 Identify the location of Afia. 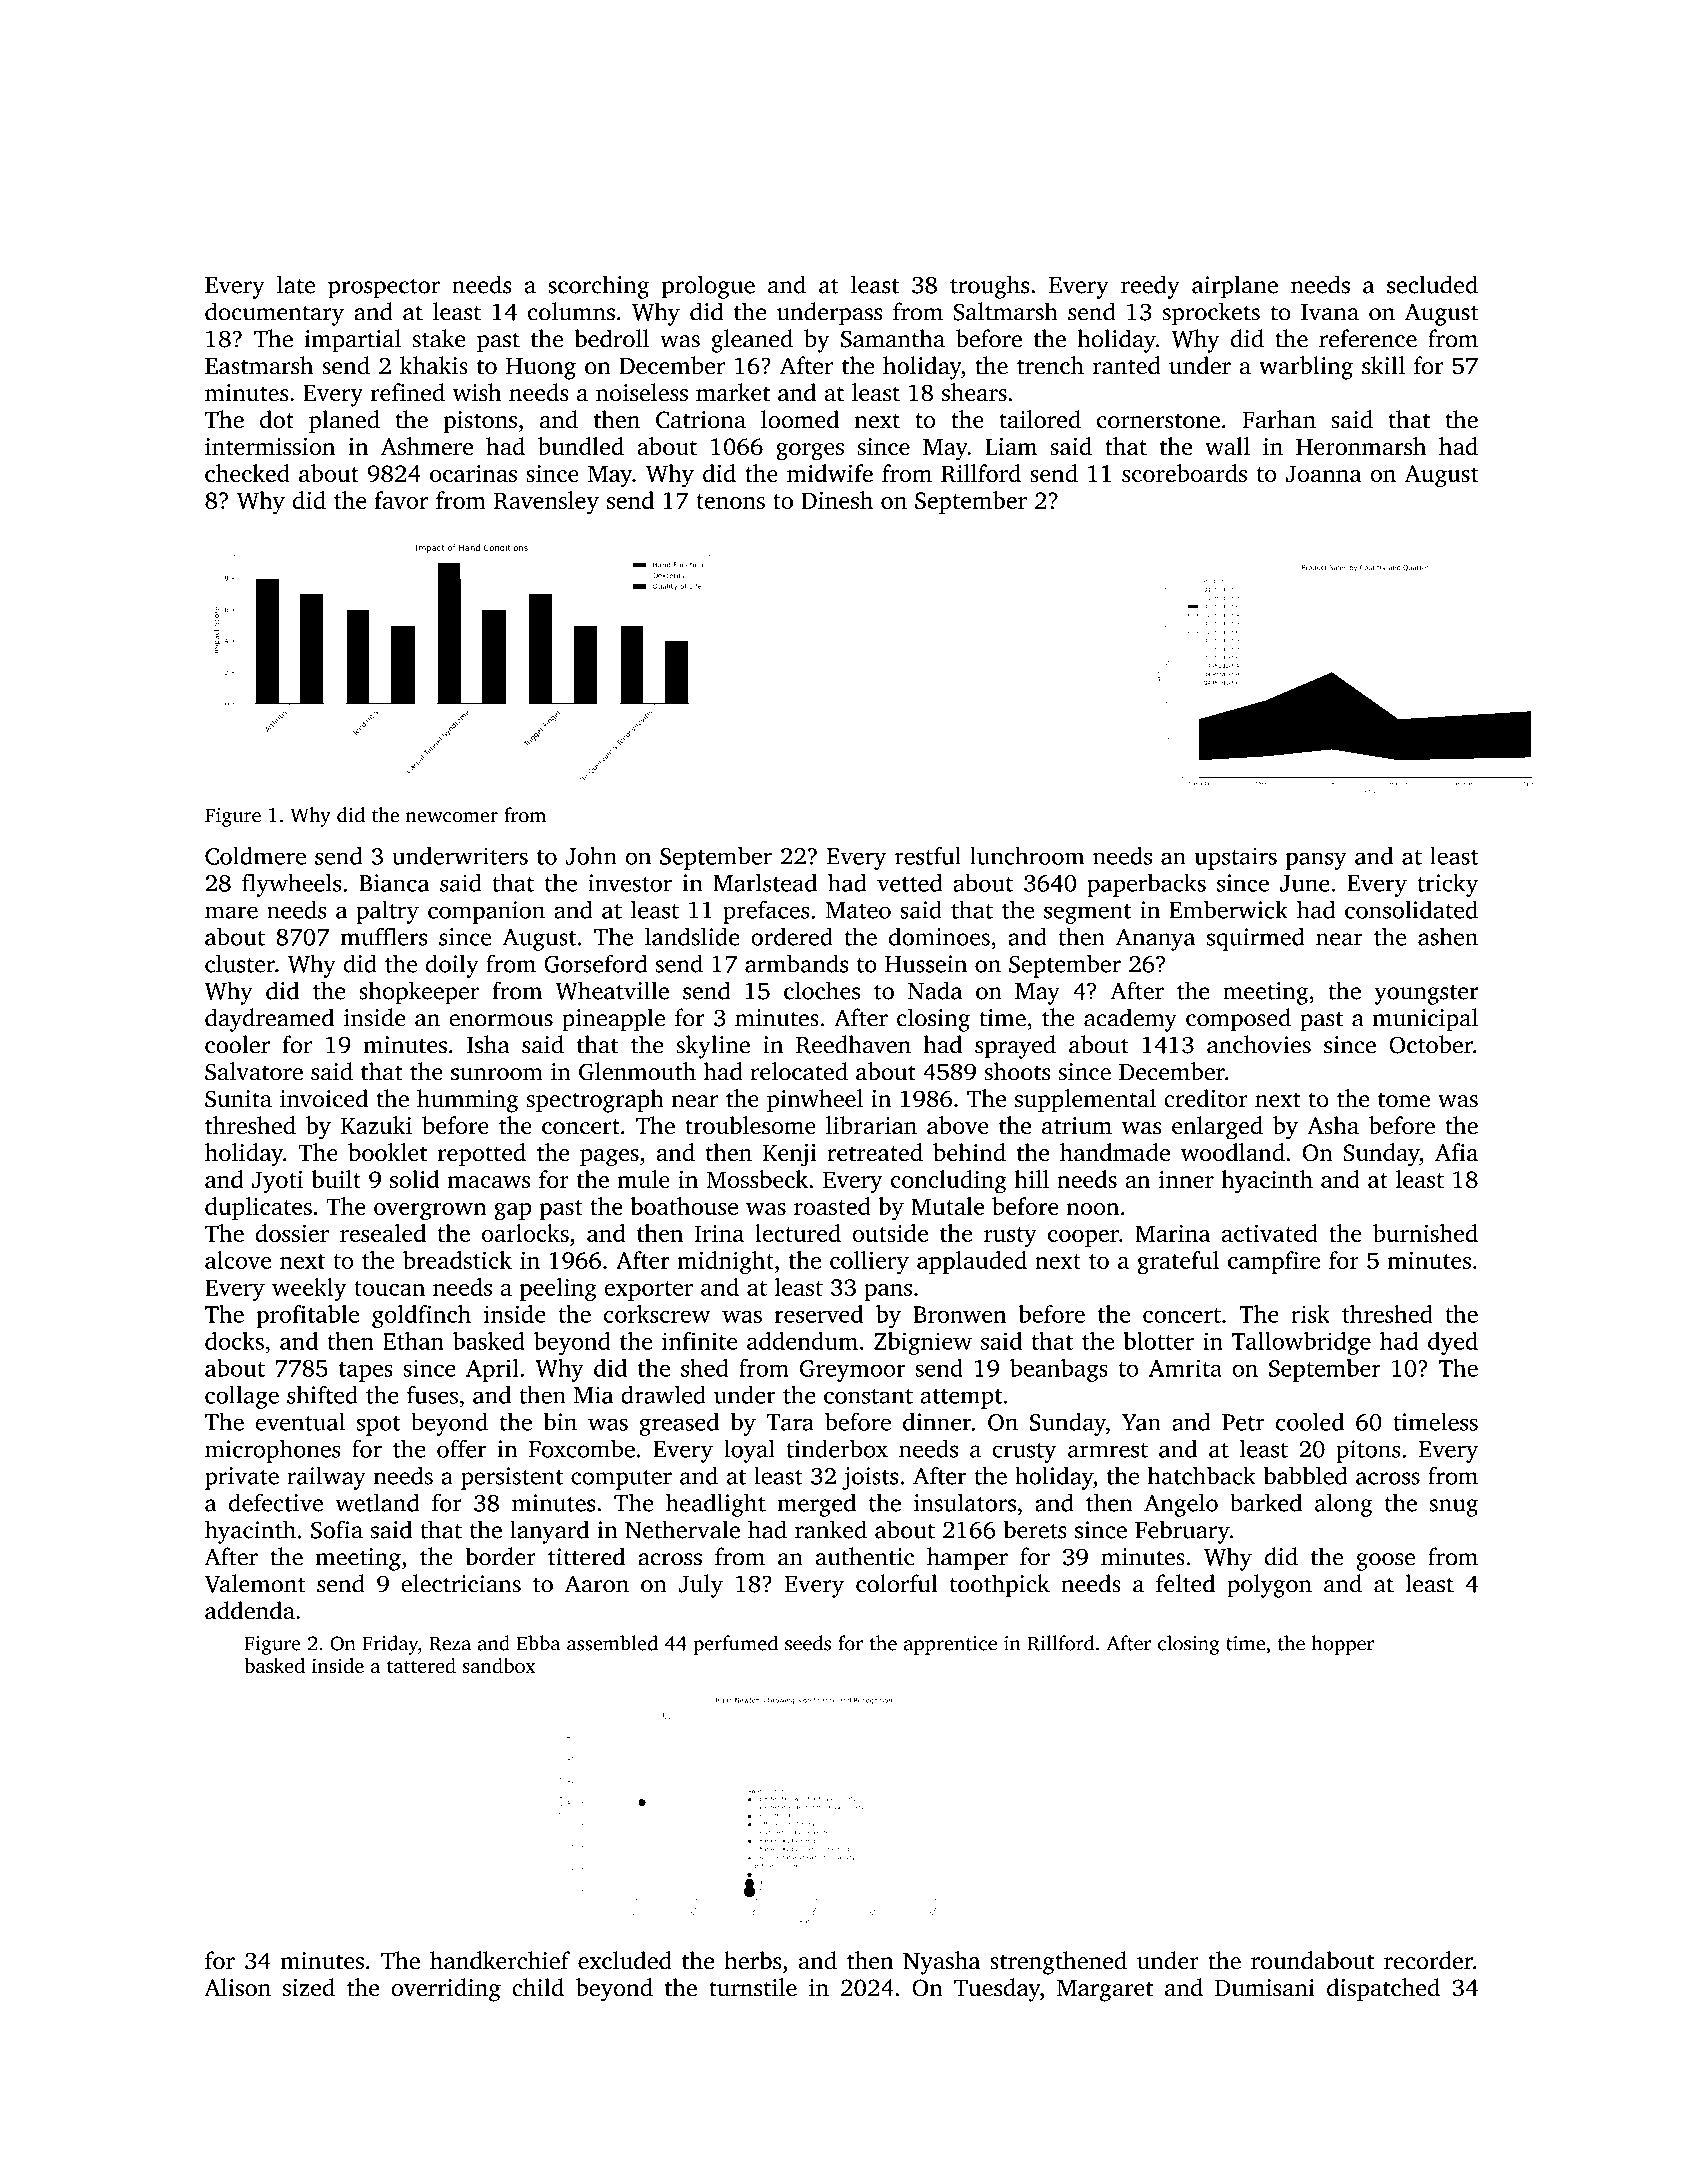
(1456, 1152).
